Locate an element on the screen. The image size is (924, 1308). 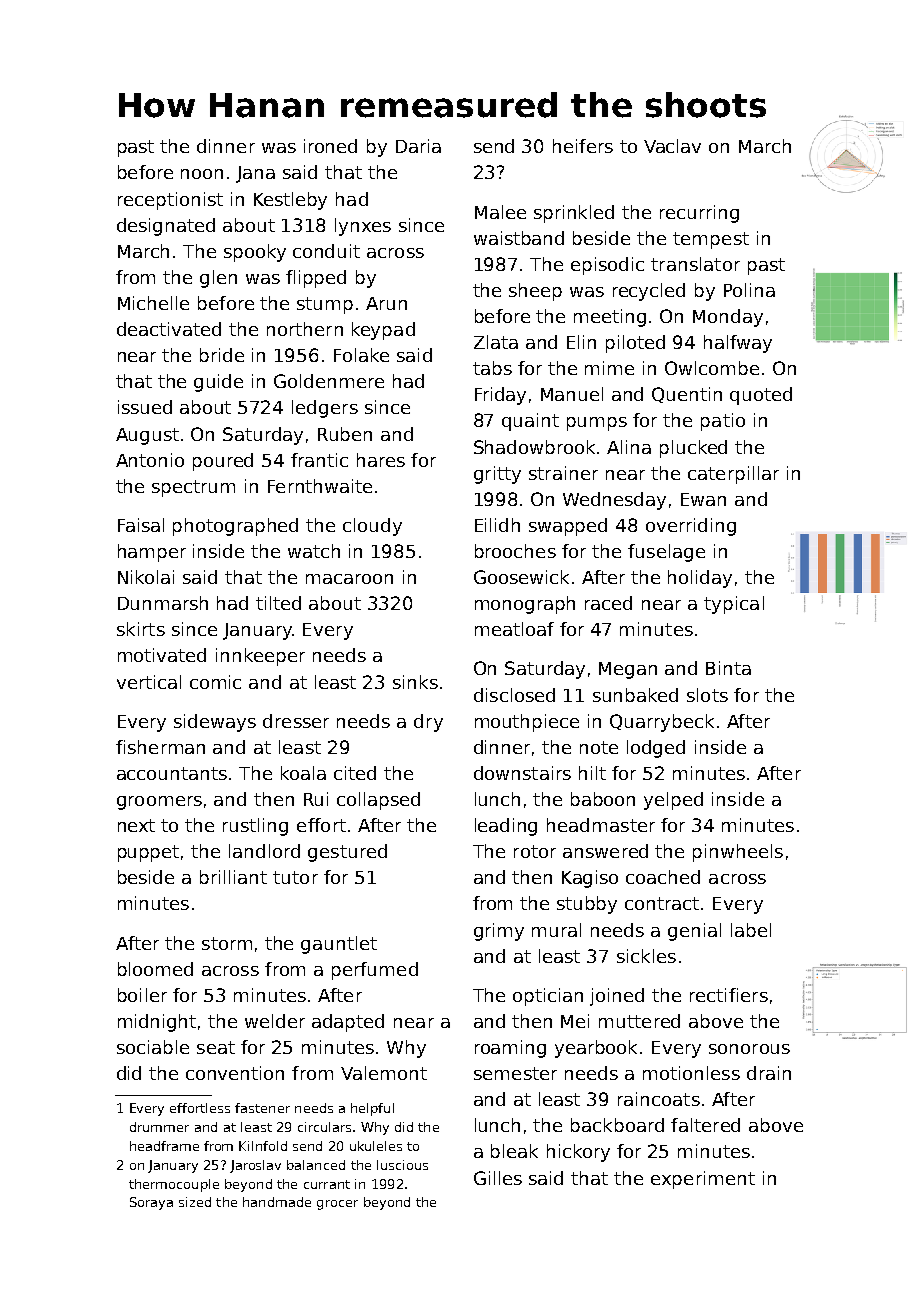
spectrum is located at coordinates (193, 488).
